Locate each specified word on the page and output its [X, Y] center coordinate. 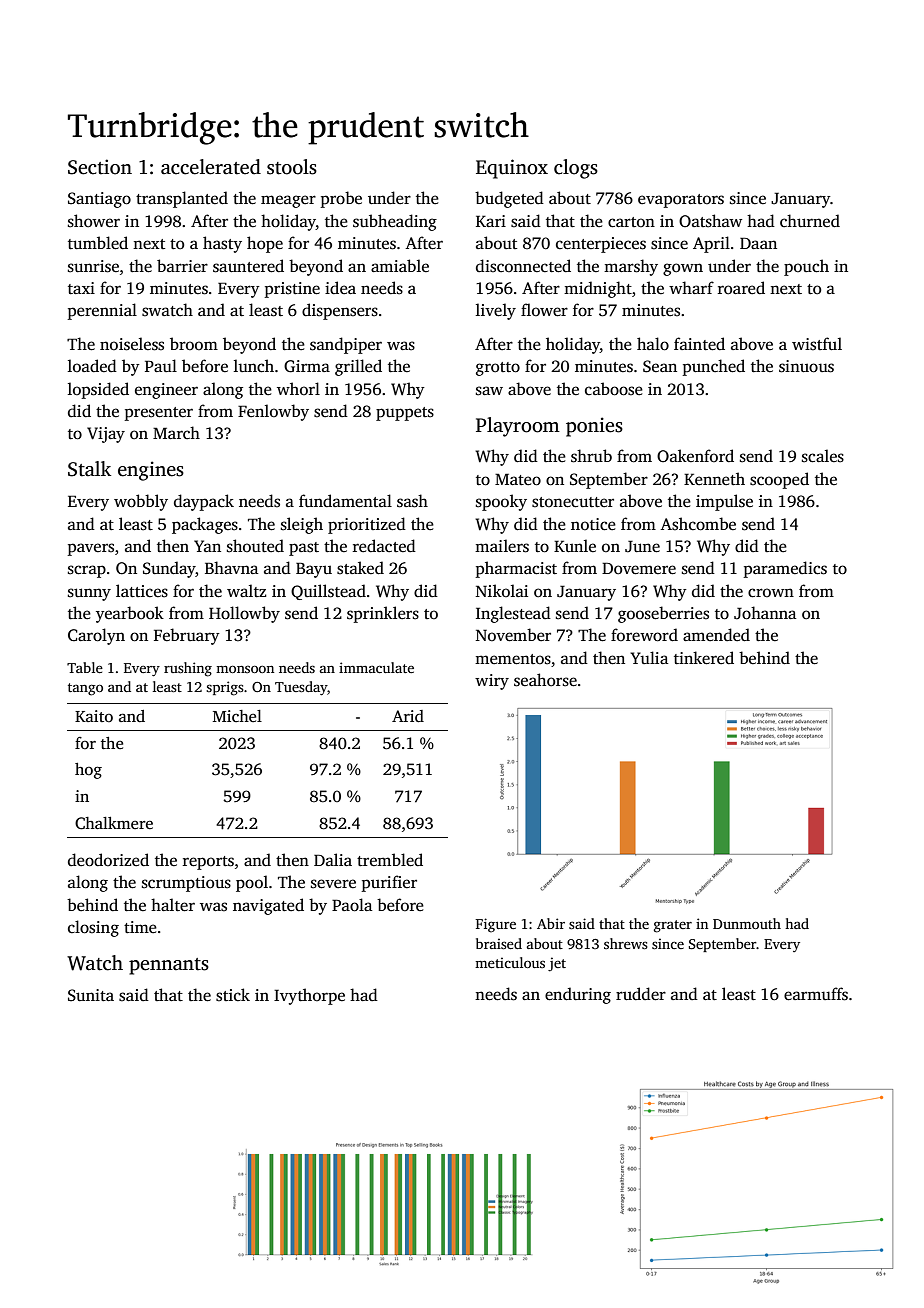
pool [252, 883]
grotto [498, 369]
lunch [254, 366]
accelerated [211, 167]
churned [810, 221]
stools [292, 167]
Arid [408, 716]
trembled [390, 860]
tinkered [704, 658]
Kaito [94, 716]
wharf [691, 287]
